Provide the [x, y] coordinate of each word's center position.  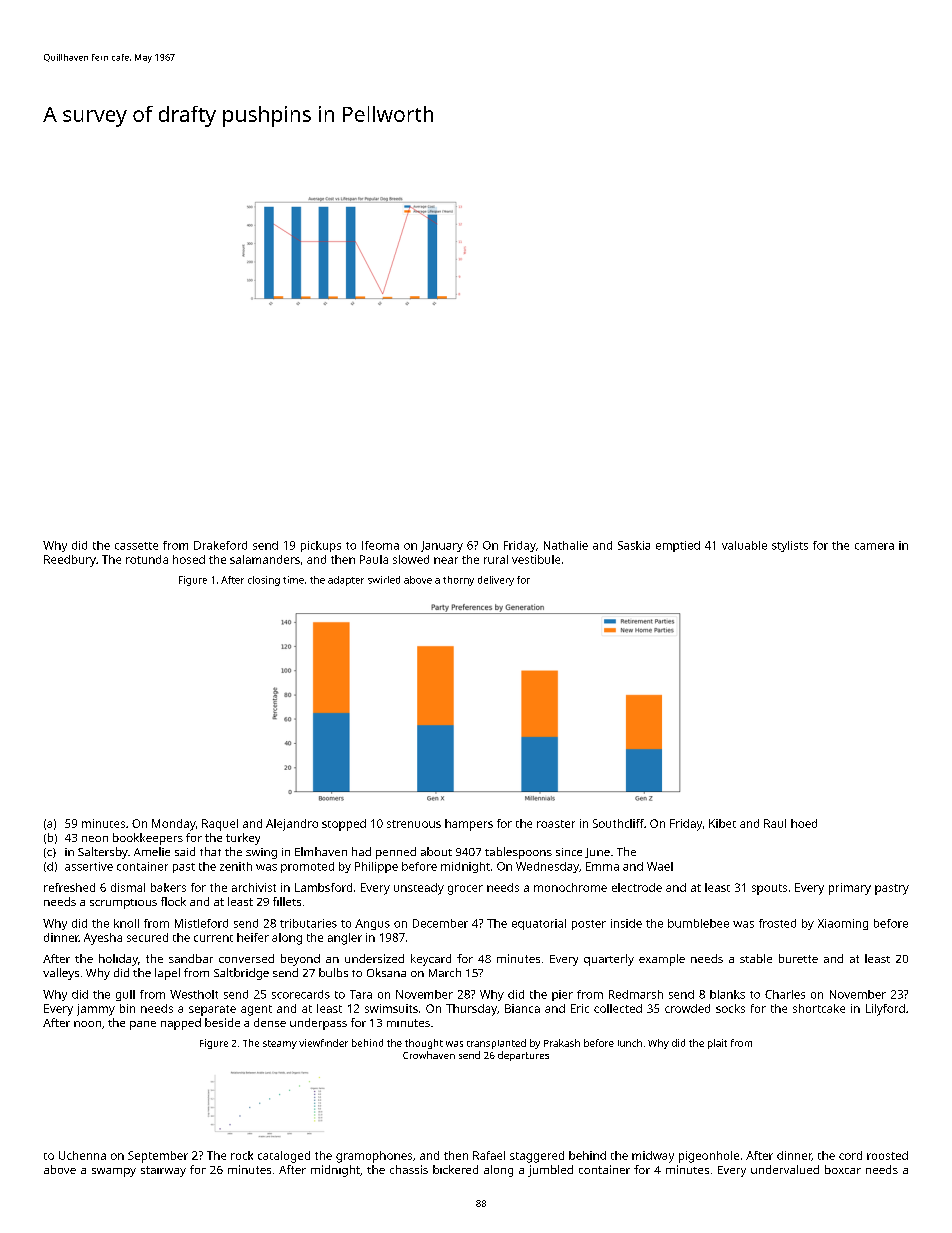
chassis [409, 1169]
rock [242, 1155]
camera [874, 546]
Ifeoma [380, 545]
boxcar [843, 1169]
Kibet [722, 823]
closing [264, 581]
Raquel [220, 825]
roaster [556, 824]
